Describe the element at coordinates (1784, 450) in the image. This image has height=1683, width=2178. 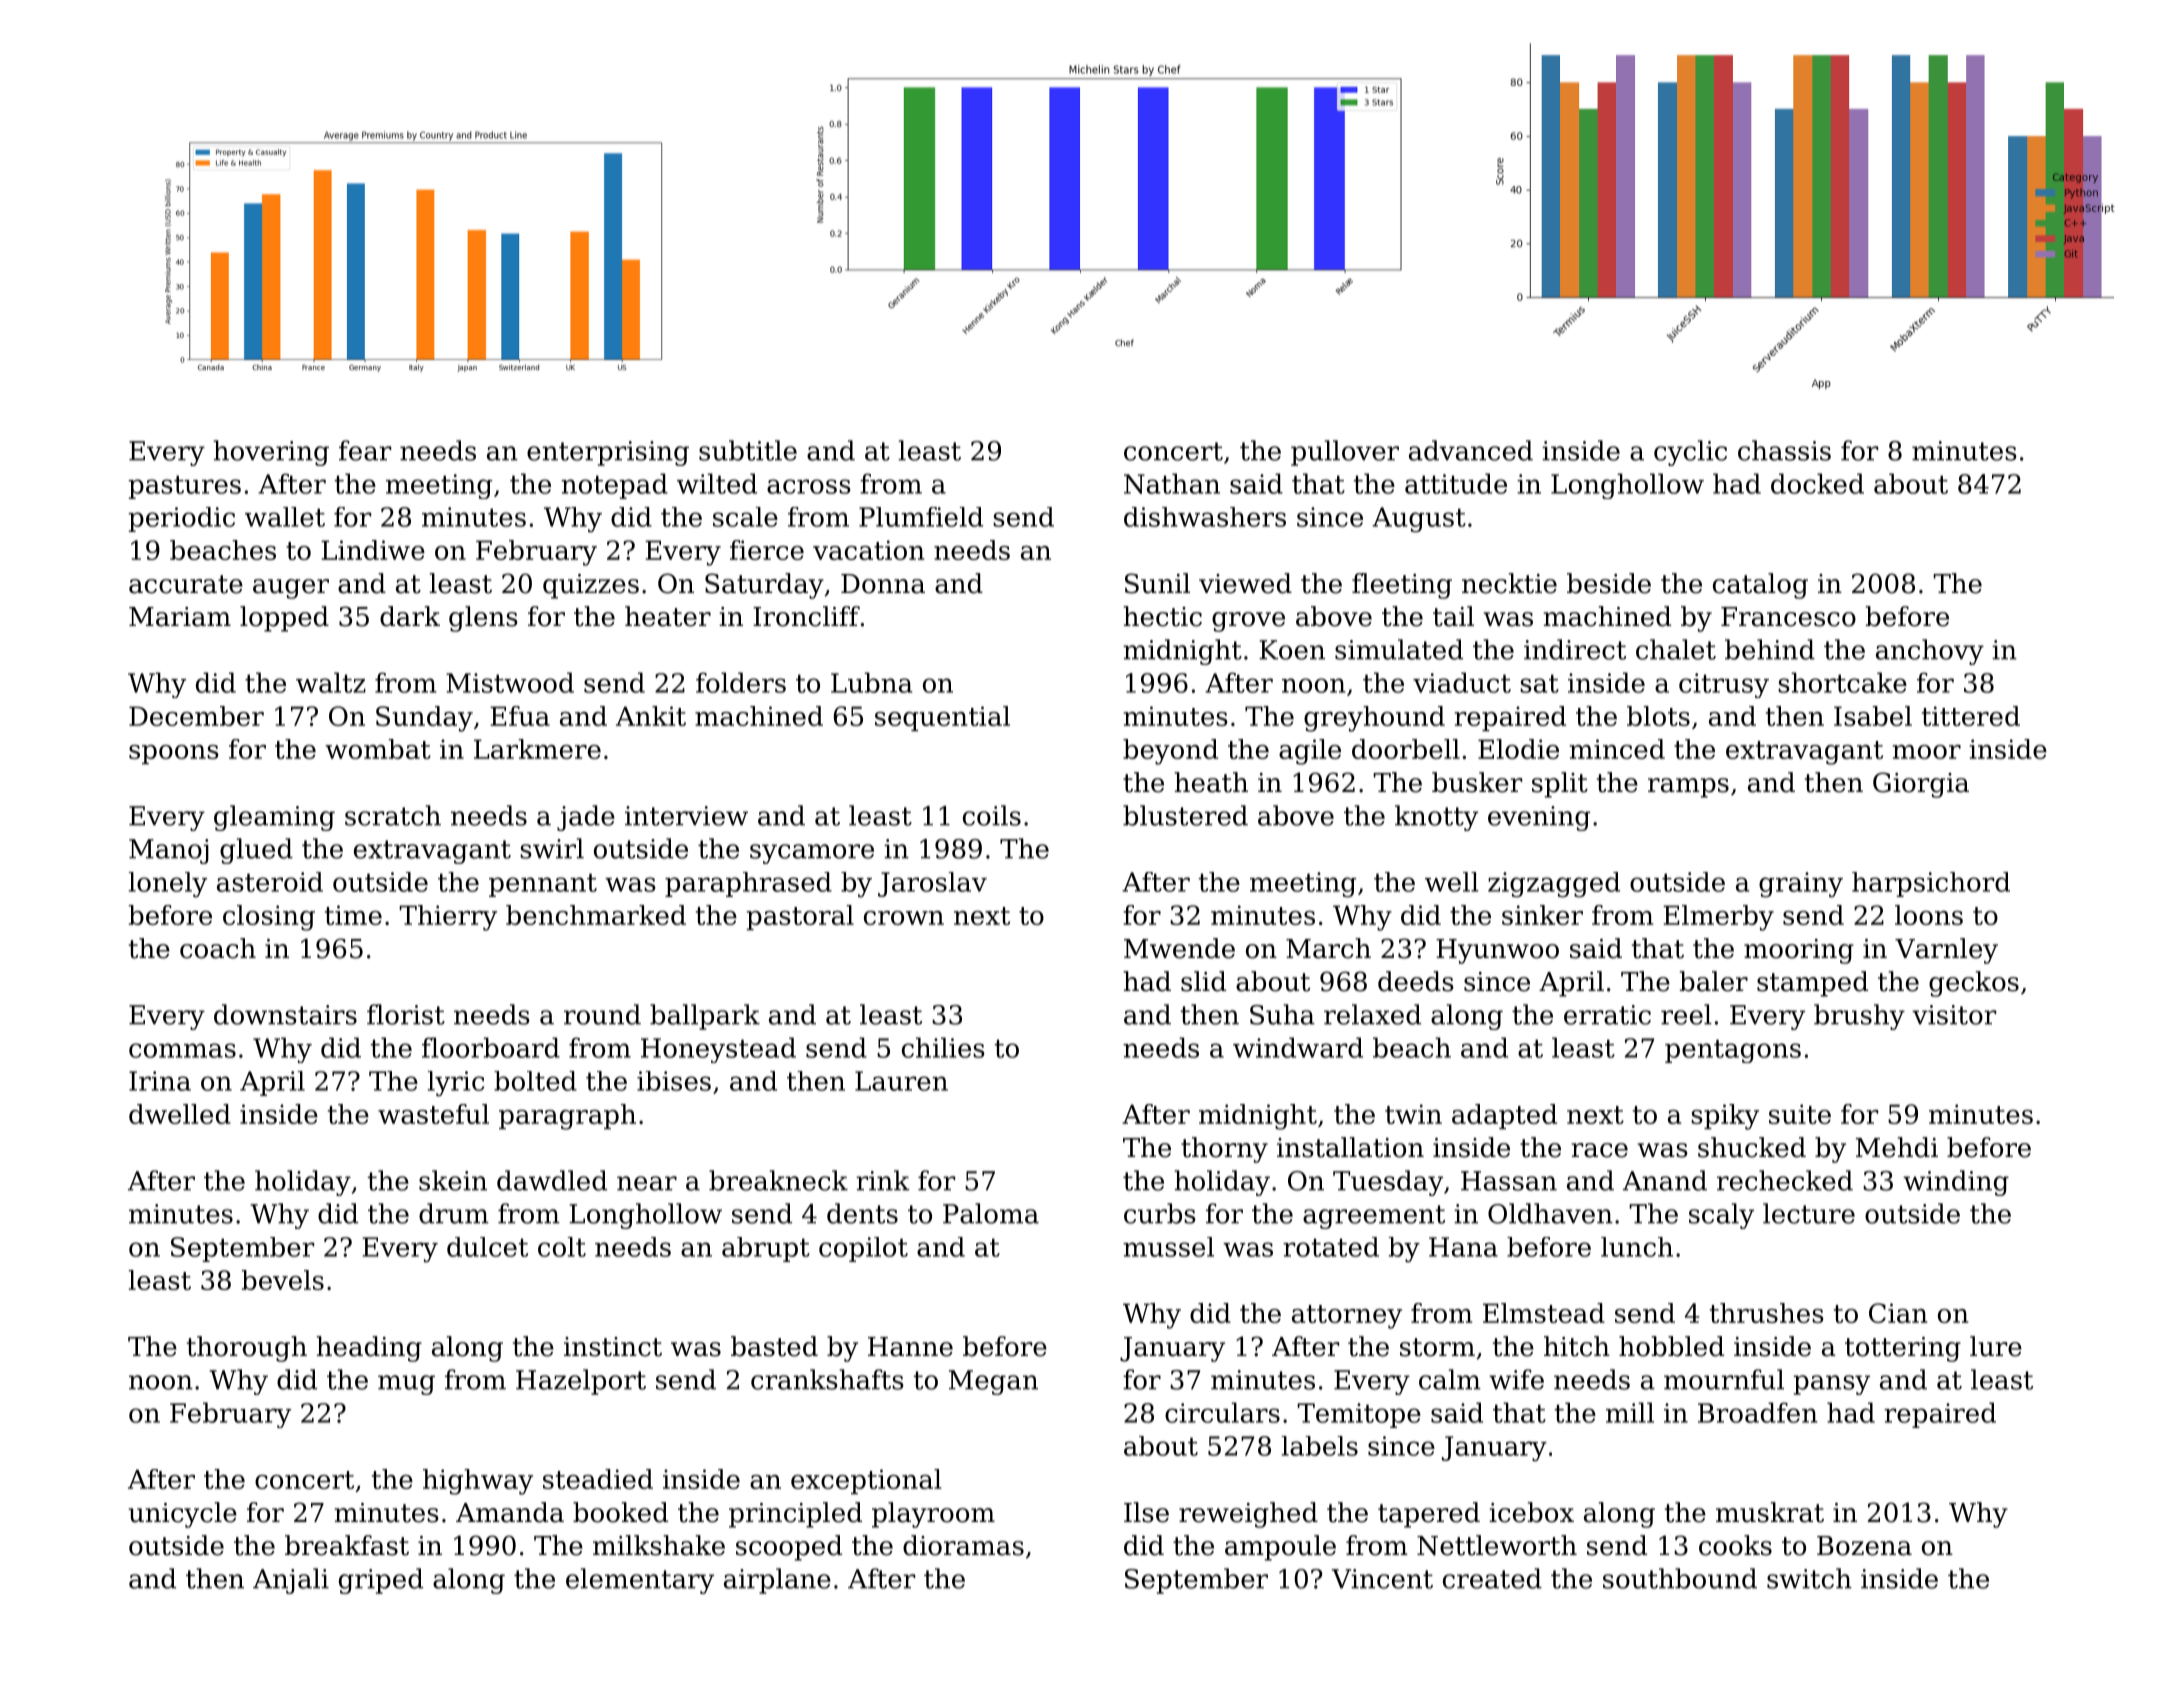
I see `chassis` at that location.
